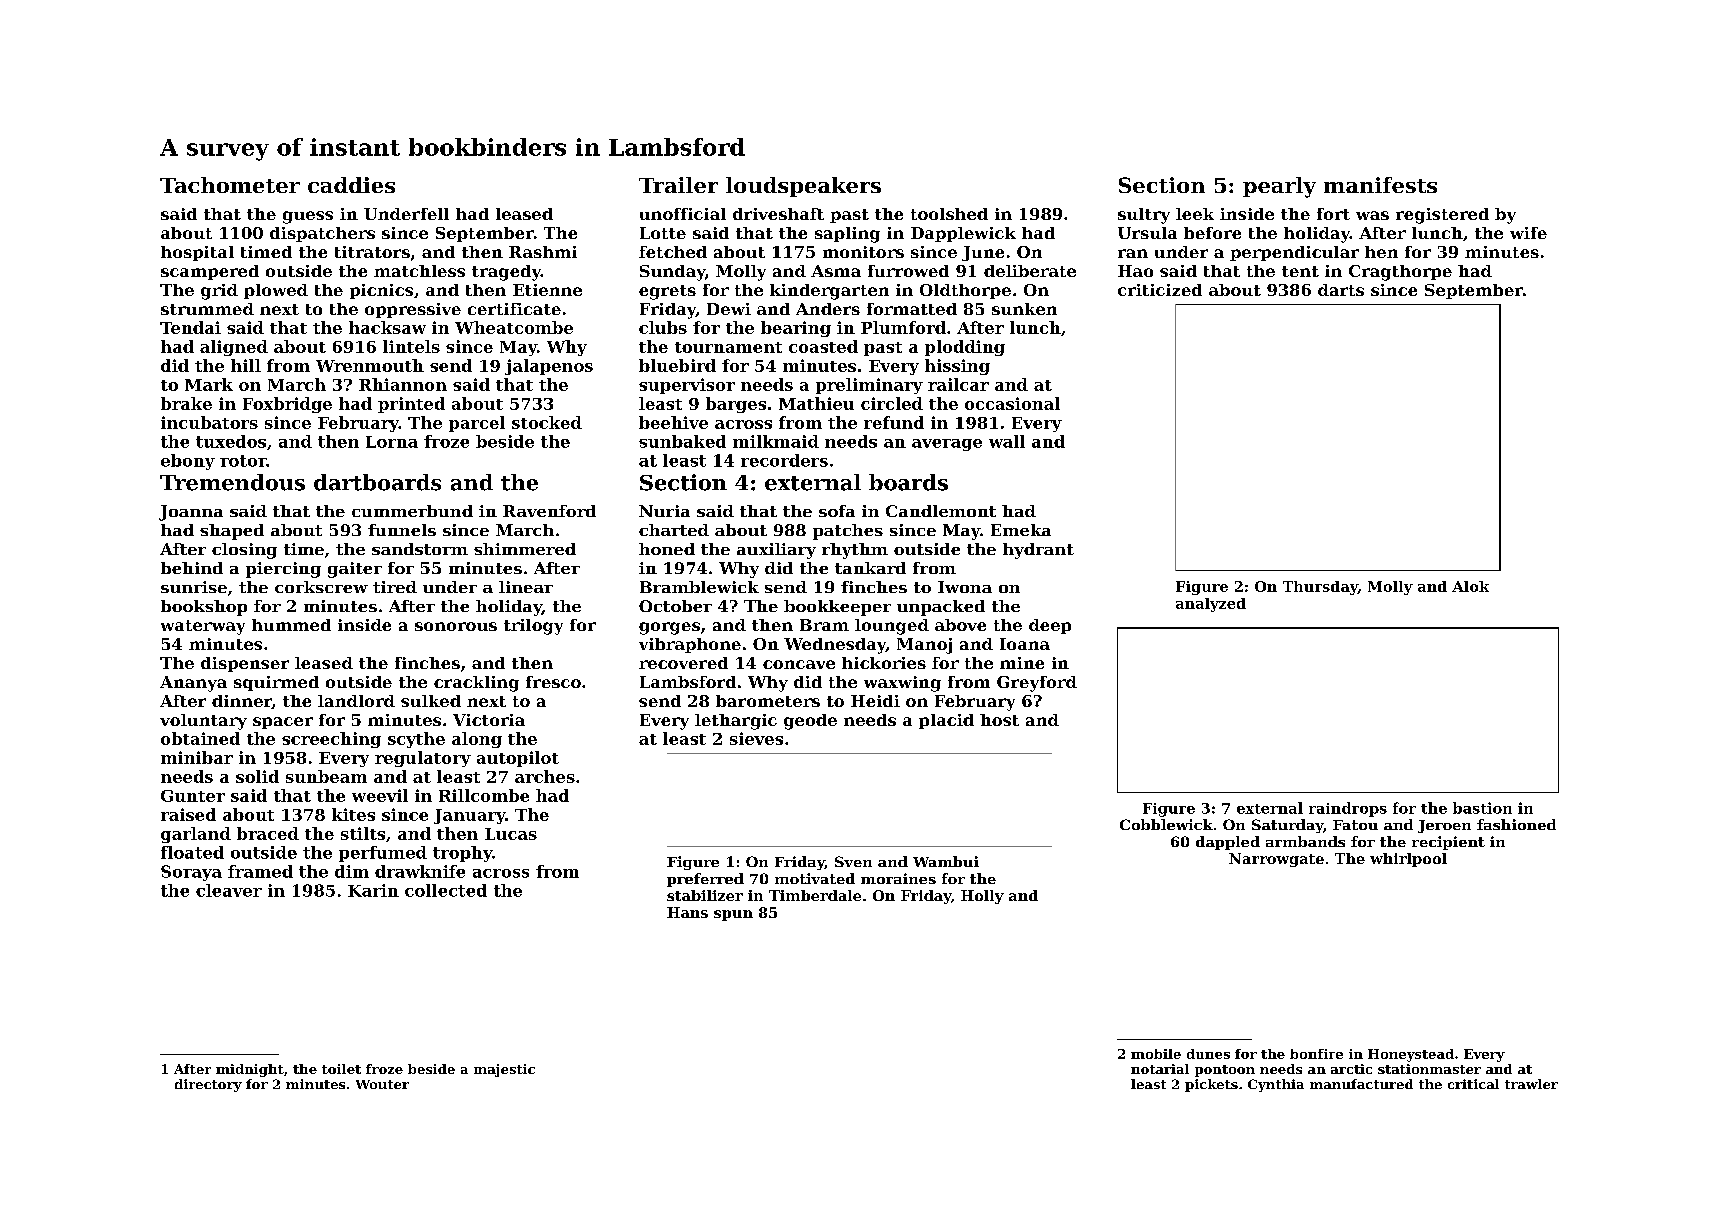  Describe the element at coordinates (1156, 1054) in the document. I see `mobile` at that location.
